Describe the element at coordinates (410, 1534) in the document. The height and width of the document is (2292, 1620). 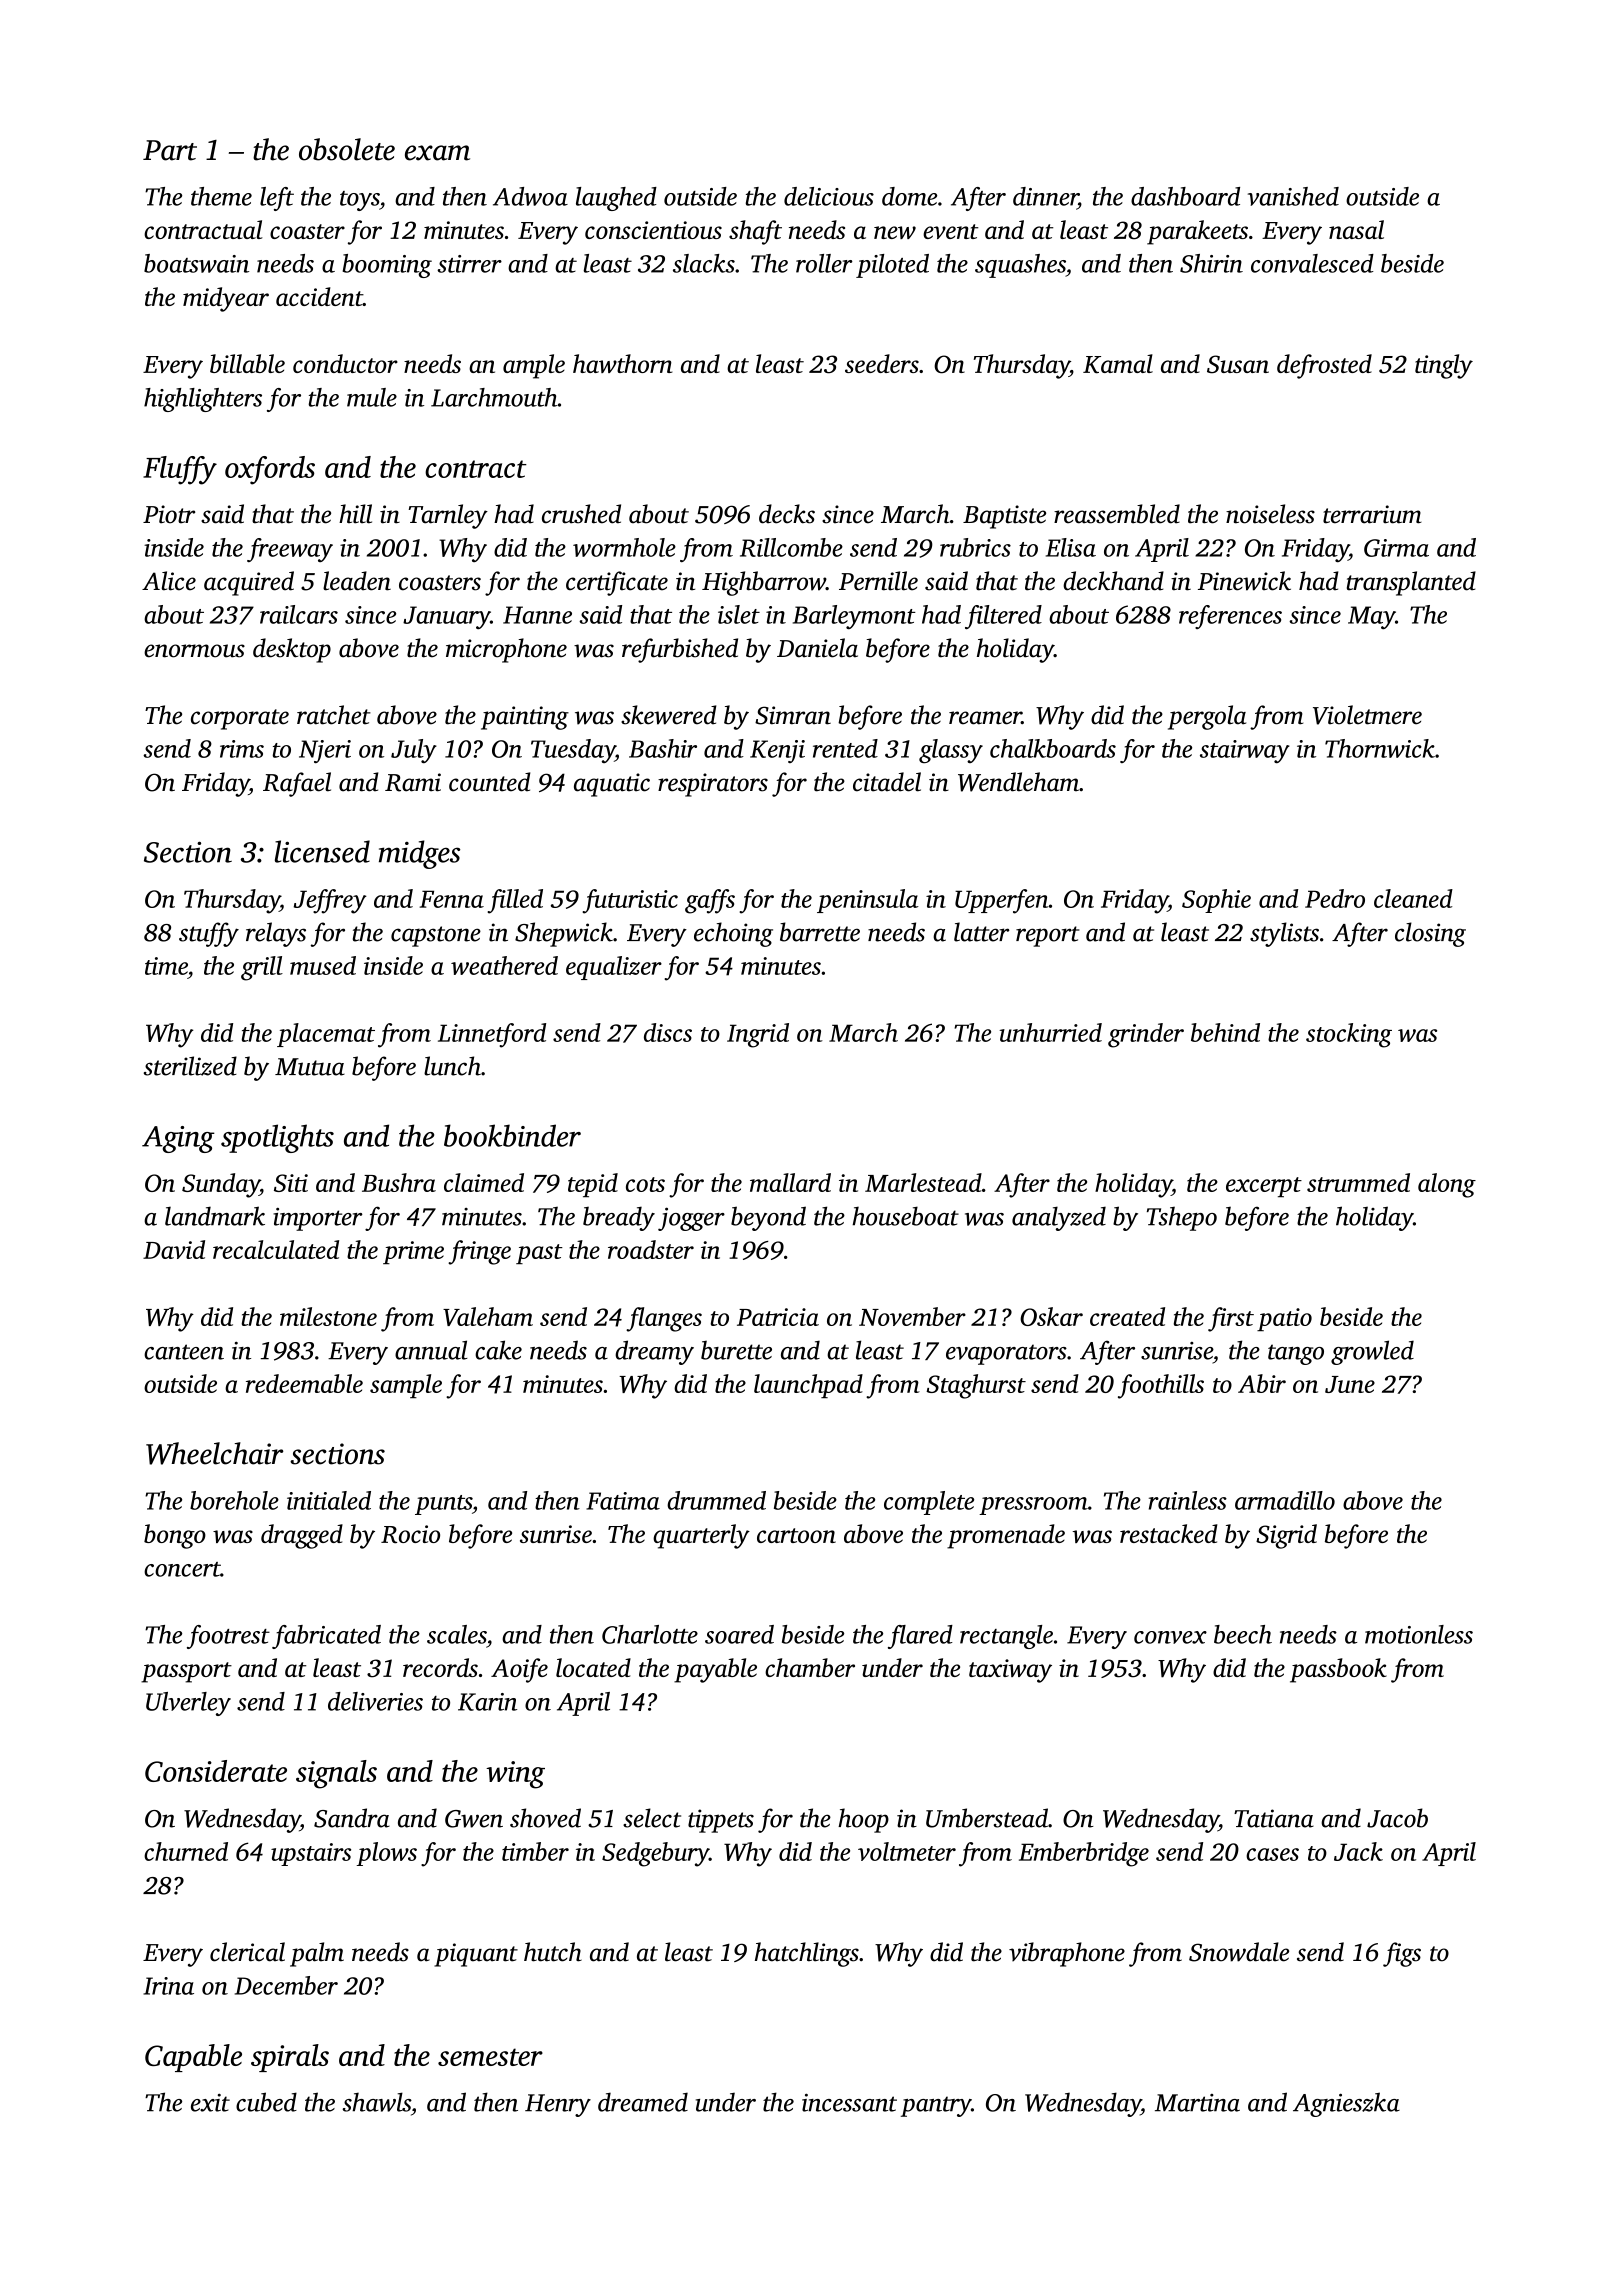
I see `Rocio` at that location.
